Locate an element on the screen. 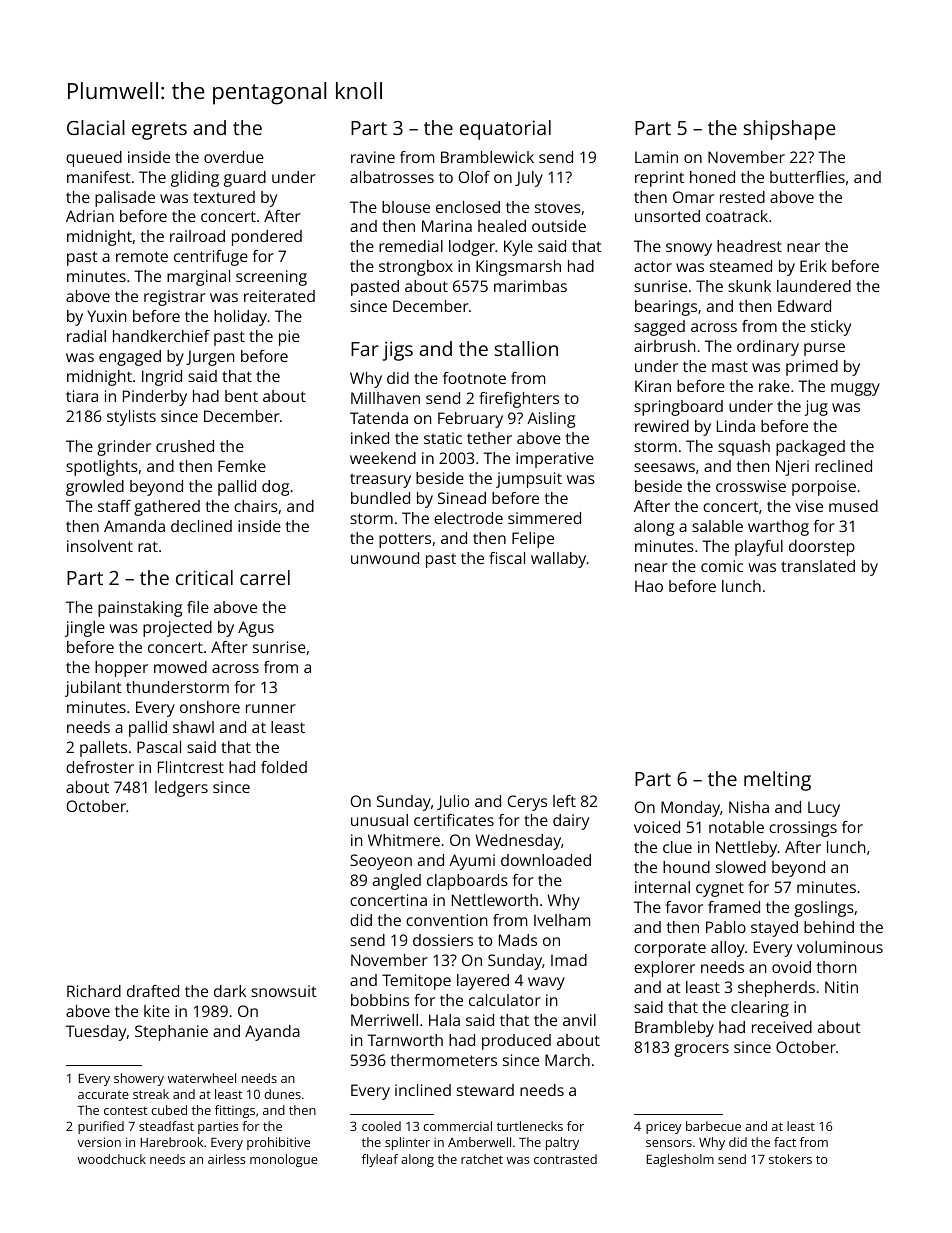 This screenshot has width=952, height=1233. Agus is located at coordinates (256, 629).
